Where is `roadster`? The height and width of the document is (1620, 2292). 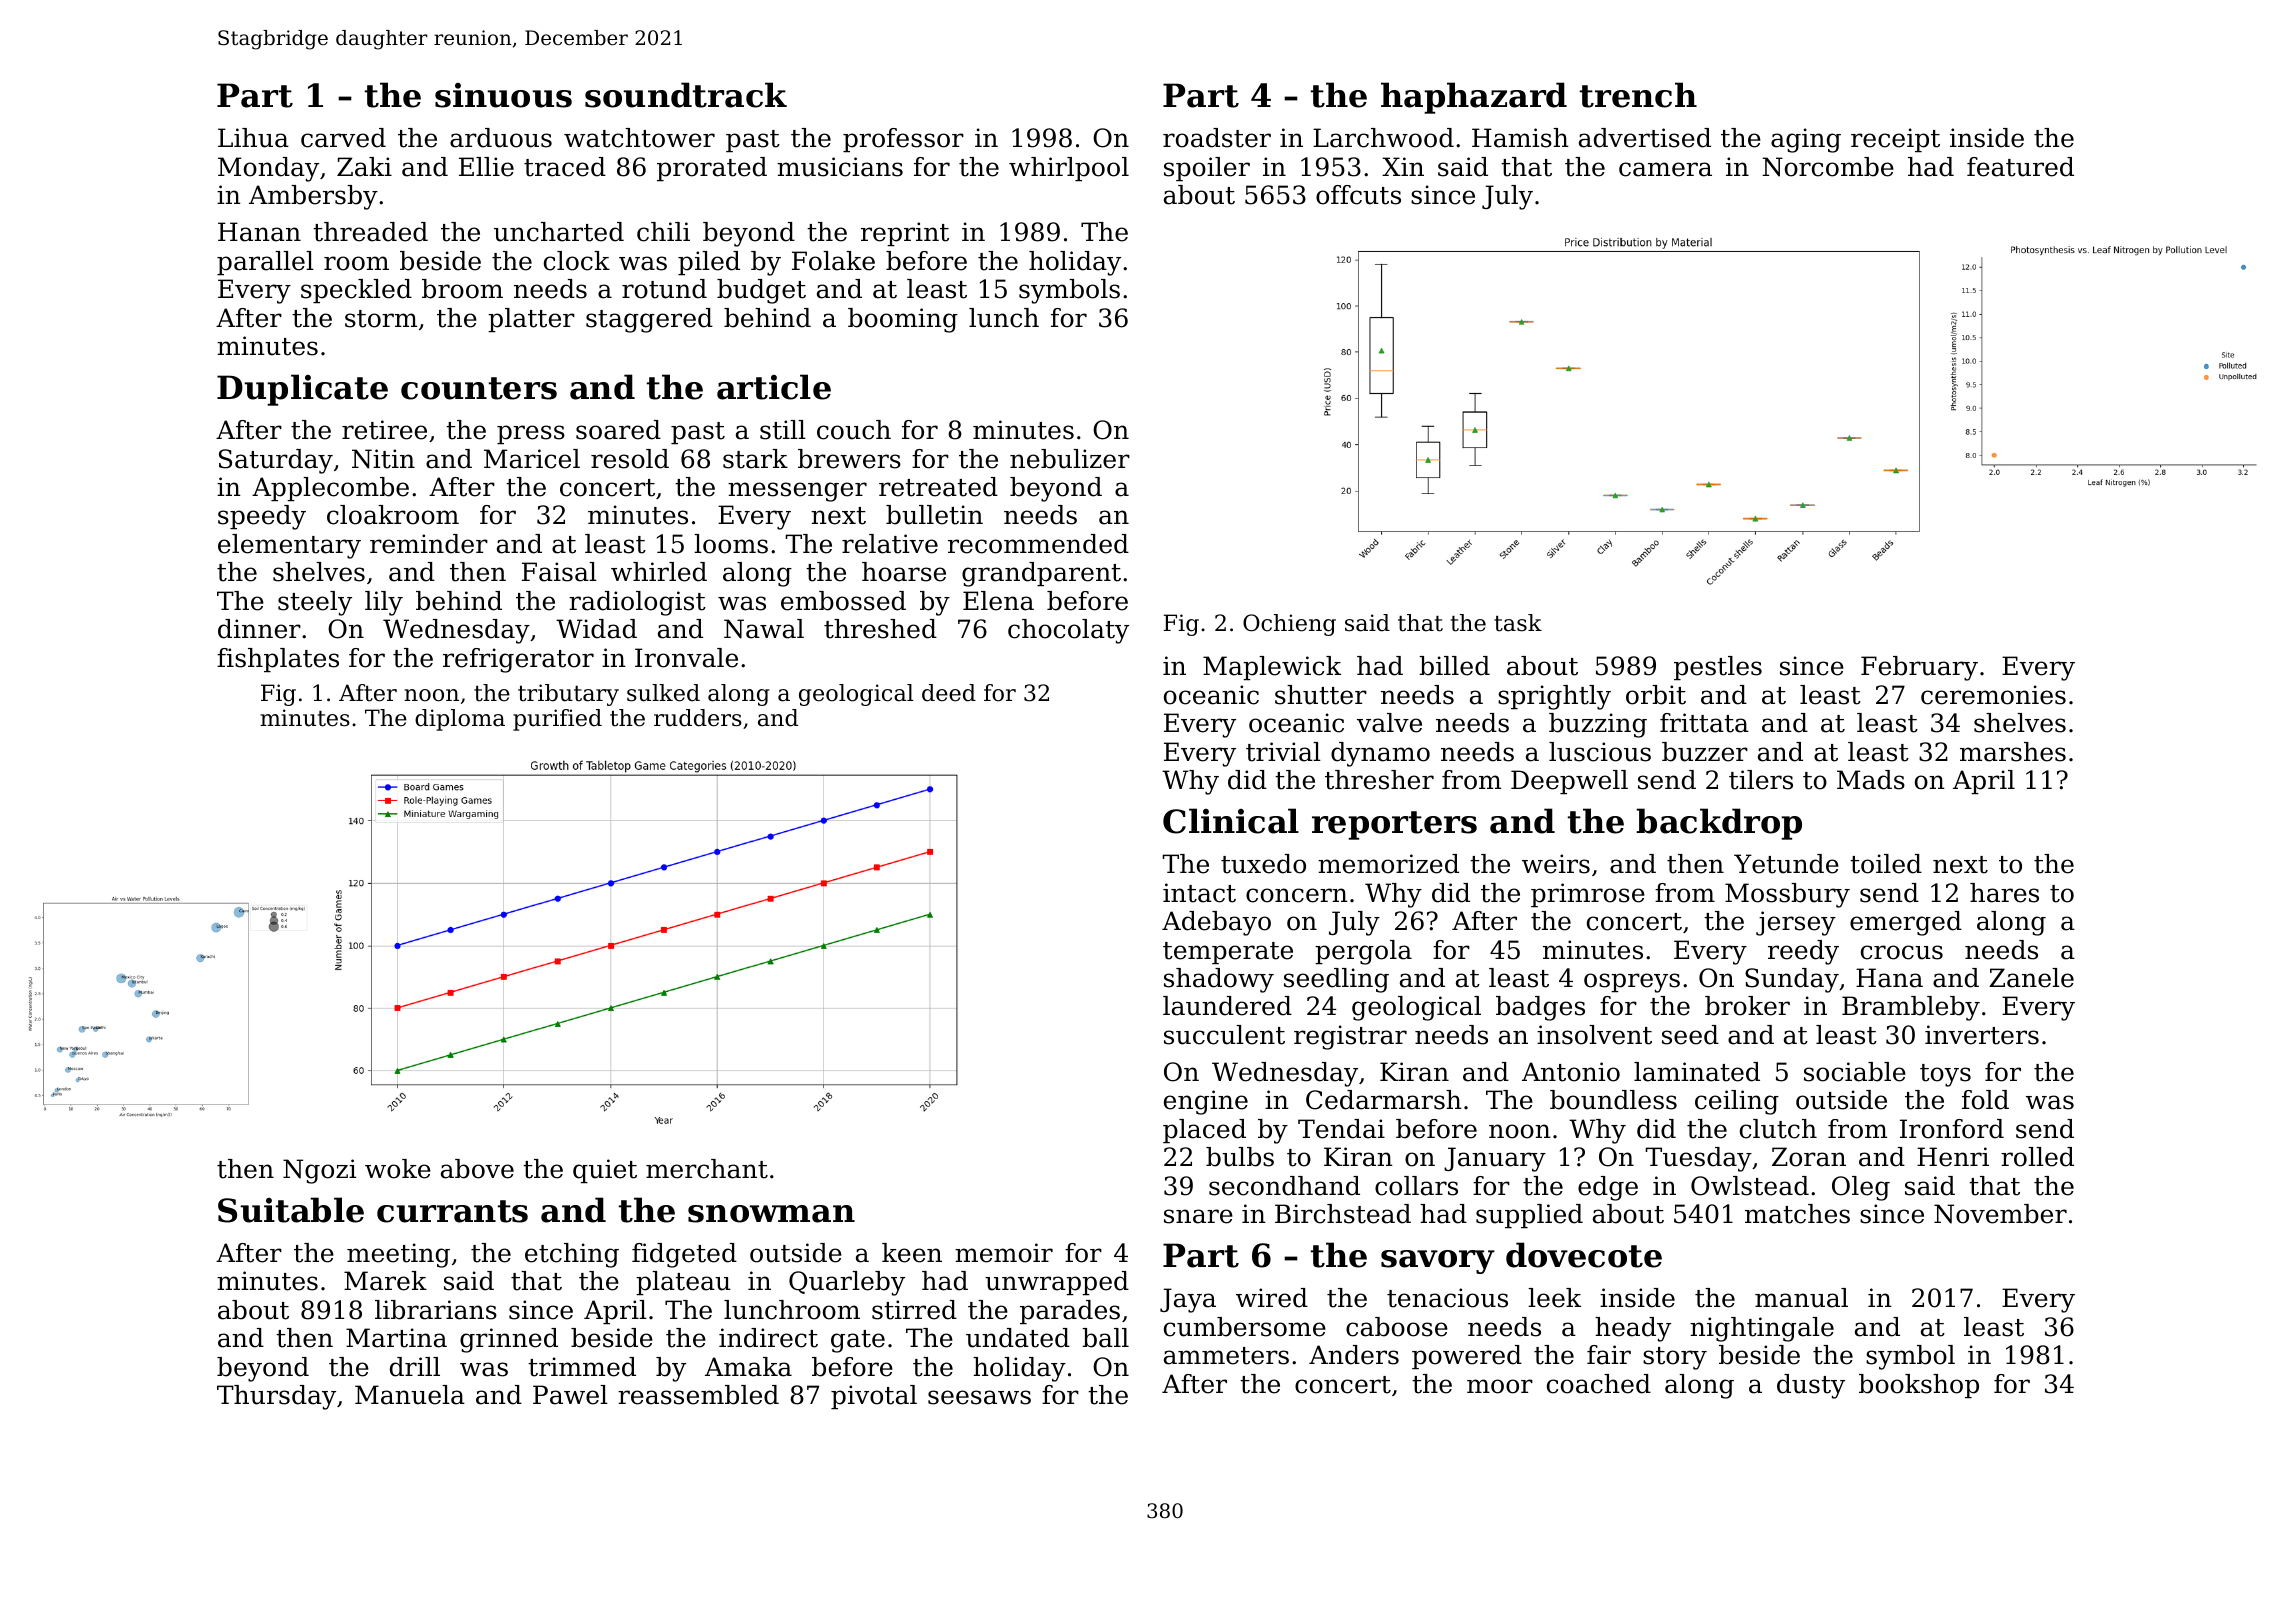 roadster is located at coordinates (1217, 138).
